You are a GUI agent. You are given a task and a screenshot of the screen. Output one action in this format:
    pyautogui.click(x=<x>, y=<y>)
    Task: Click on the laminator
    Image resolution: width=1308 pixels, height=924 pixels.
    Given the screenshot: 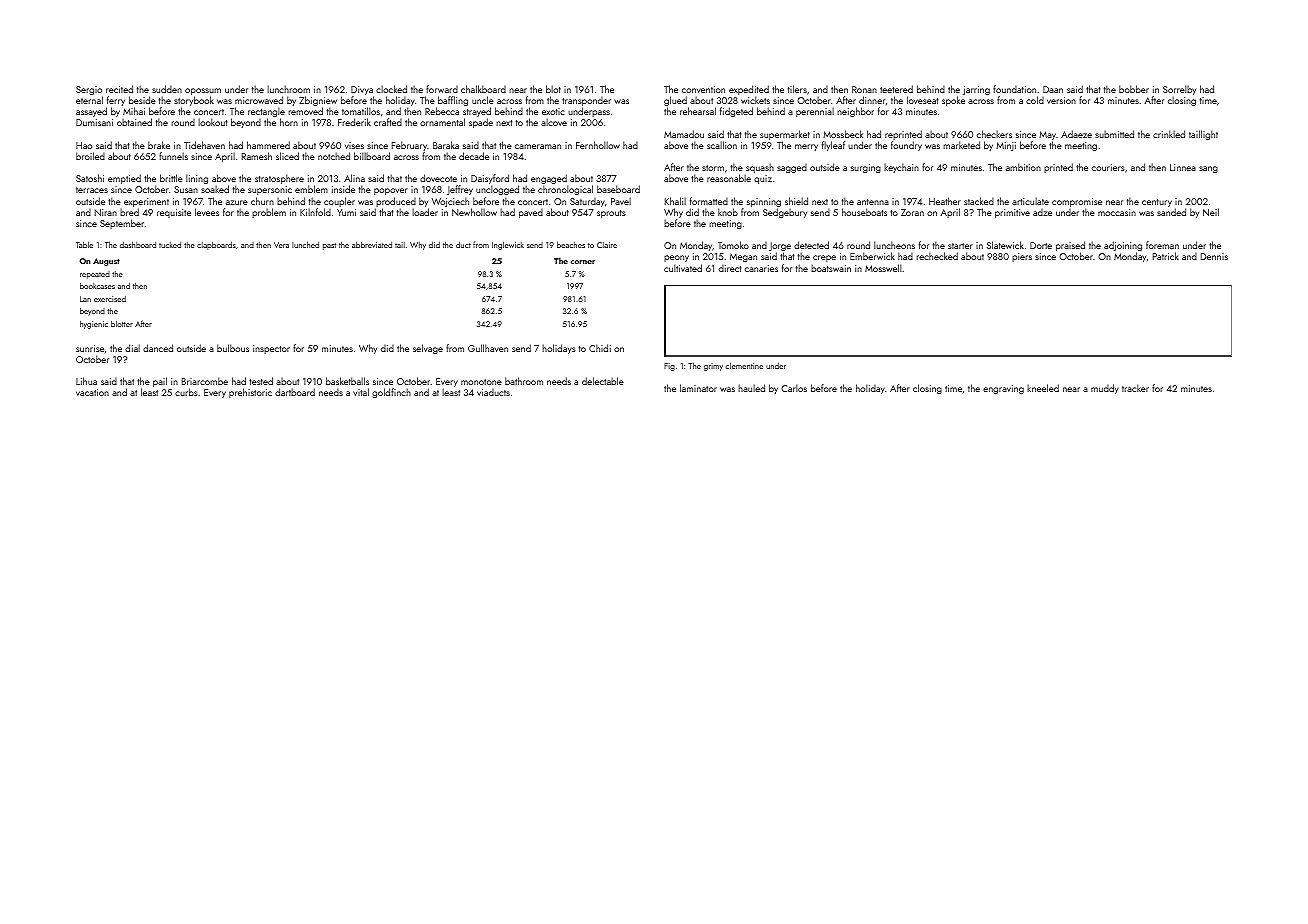 What is the action you would take?
    pyautogui.click(x=698, y=388)
